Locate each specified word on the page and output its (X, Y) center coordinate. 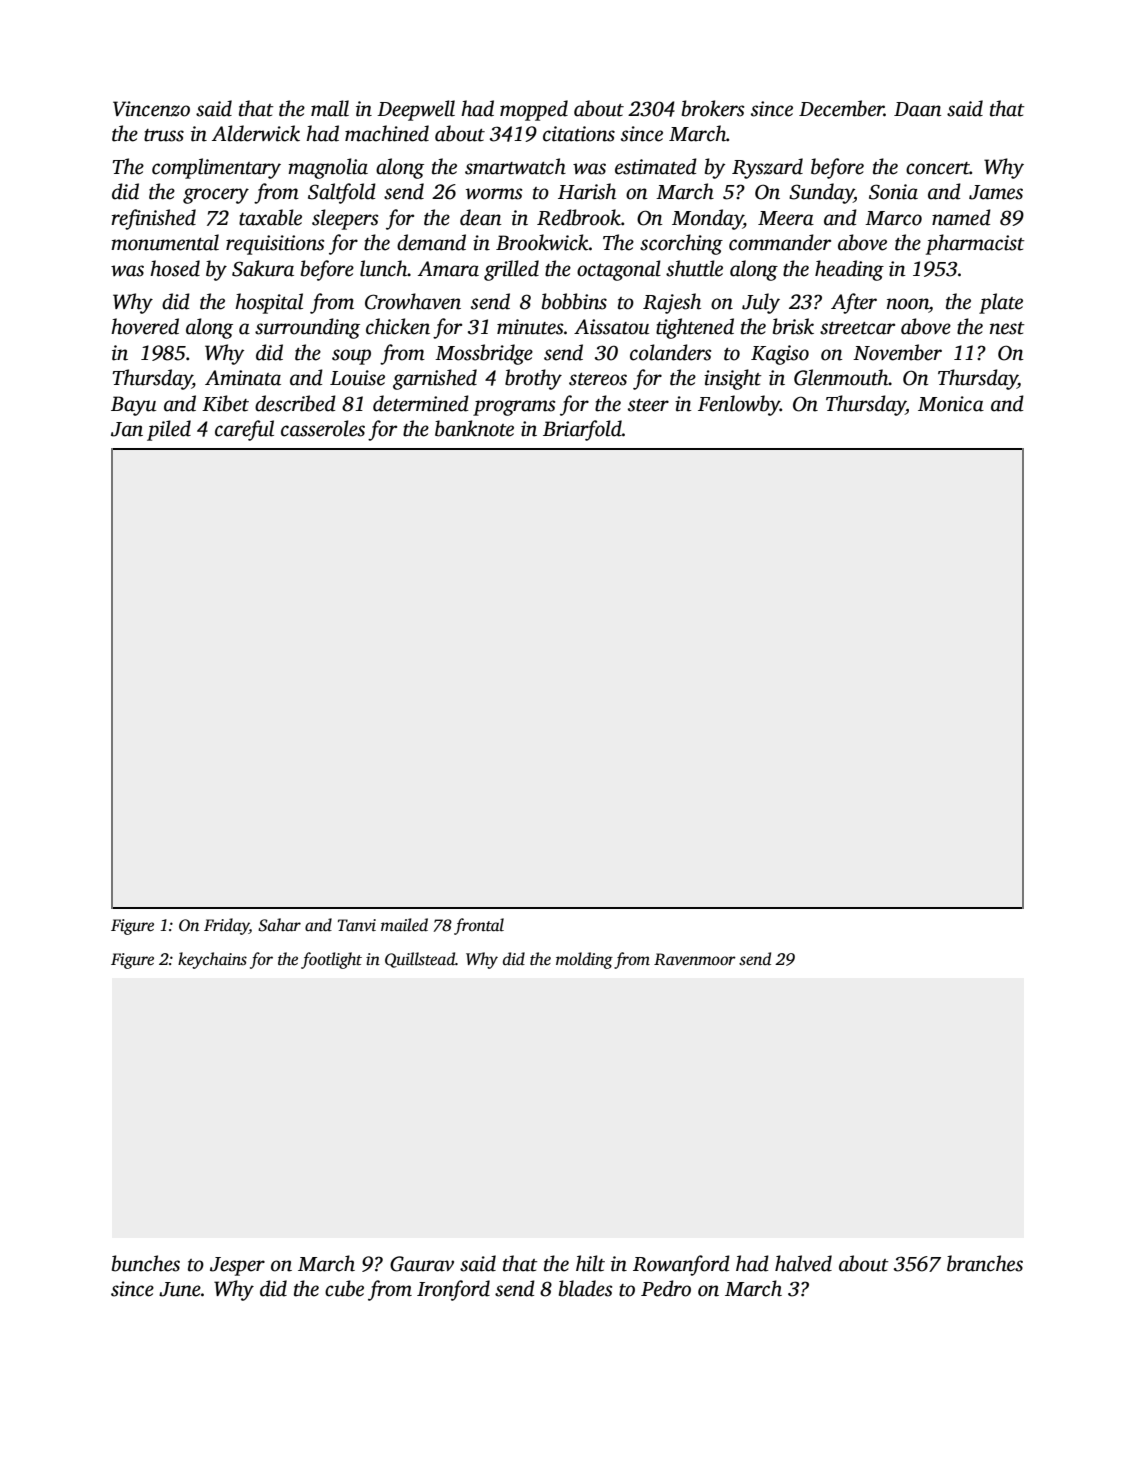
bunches (146, 1263)
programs (514, 408)
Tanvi (357, 925)
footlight (331, 960)
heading (849, 270)
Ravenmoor (695, 959)
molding (584, 960)
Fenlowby (739, 405)
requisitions (275, 245)
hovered (145, 326)
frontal (479, 926)
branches (985, 1263)
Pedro (666, 1288)
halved (803, 1263)
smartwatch (515, 166)
